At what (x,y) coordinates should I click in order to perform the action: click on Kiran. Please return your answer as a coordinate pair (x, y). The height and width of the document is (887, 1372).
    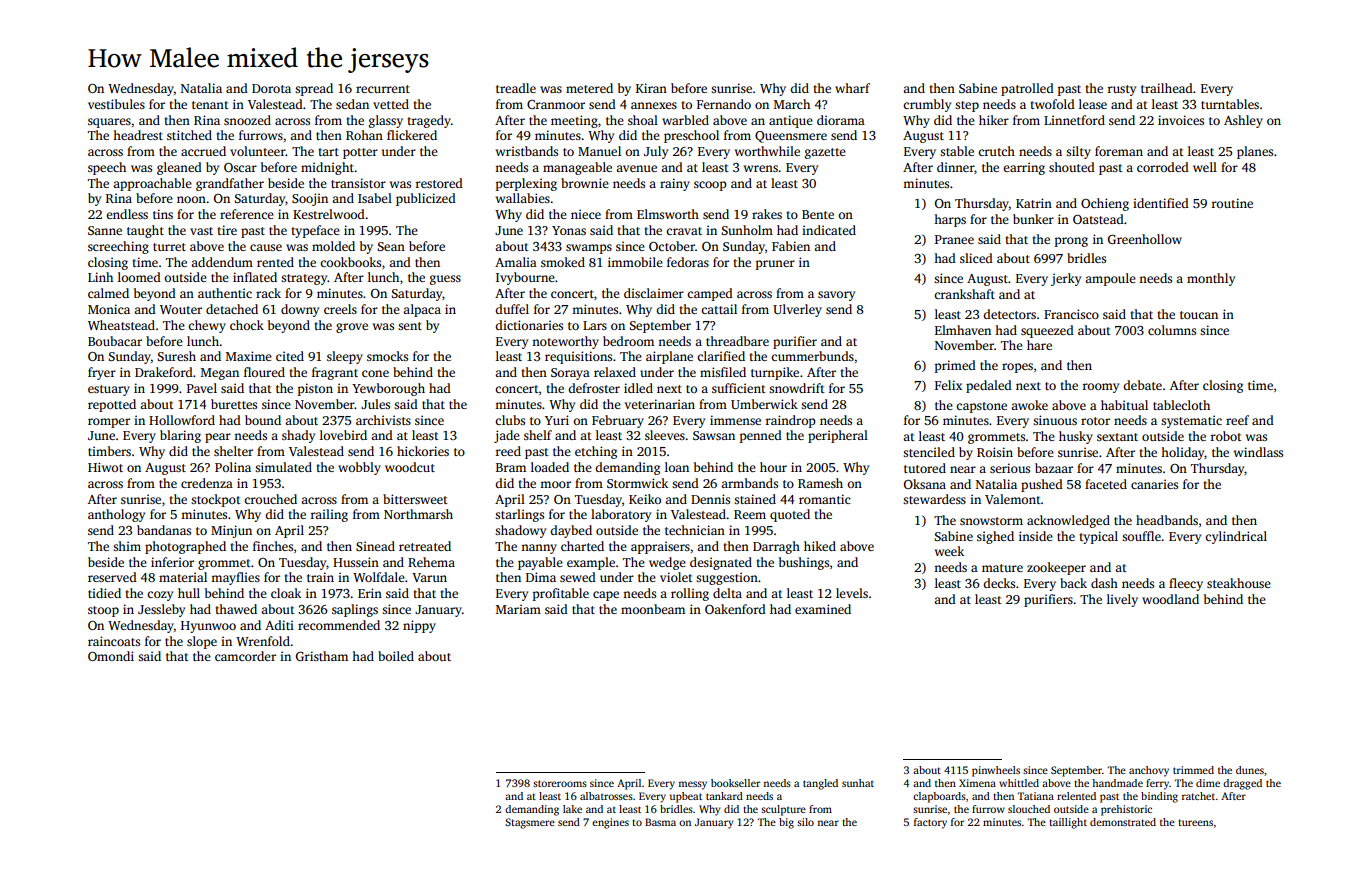
    Looking at the image, I should click on (651, 88).
